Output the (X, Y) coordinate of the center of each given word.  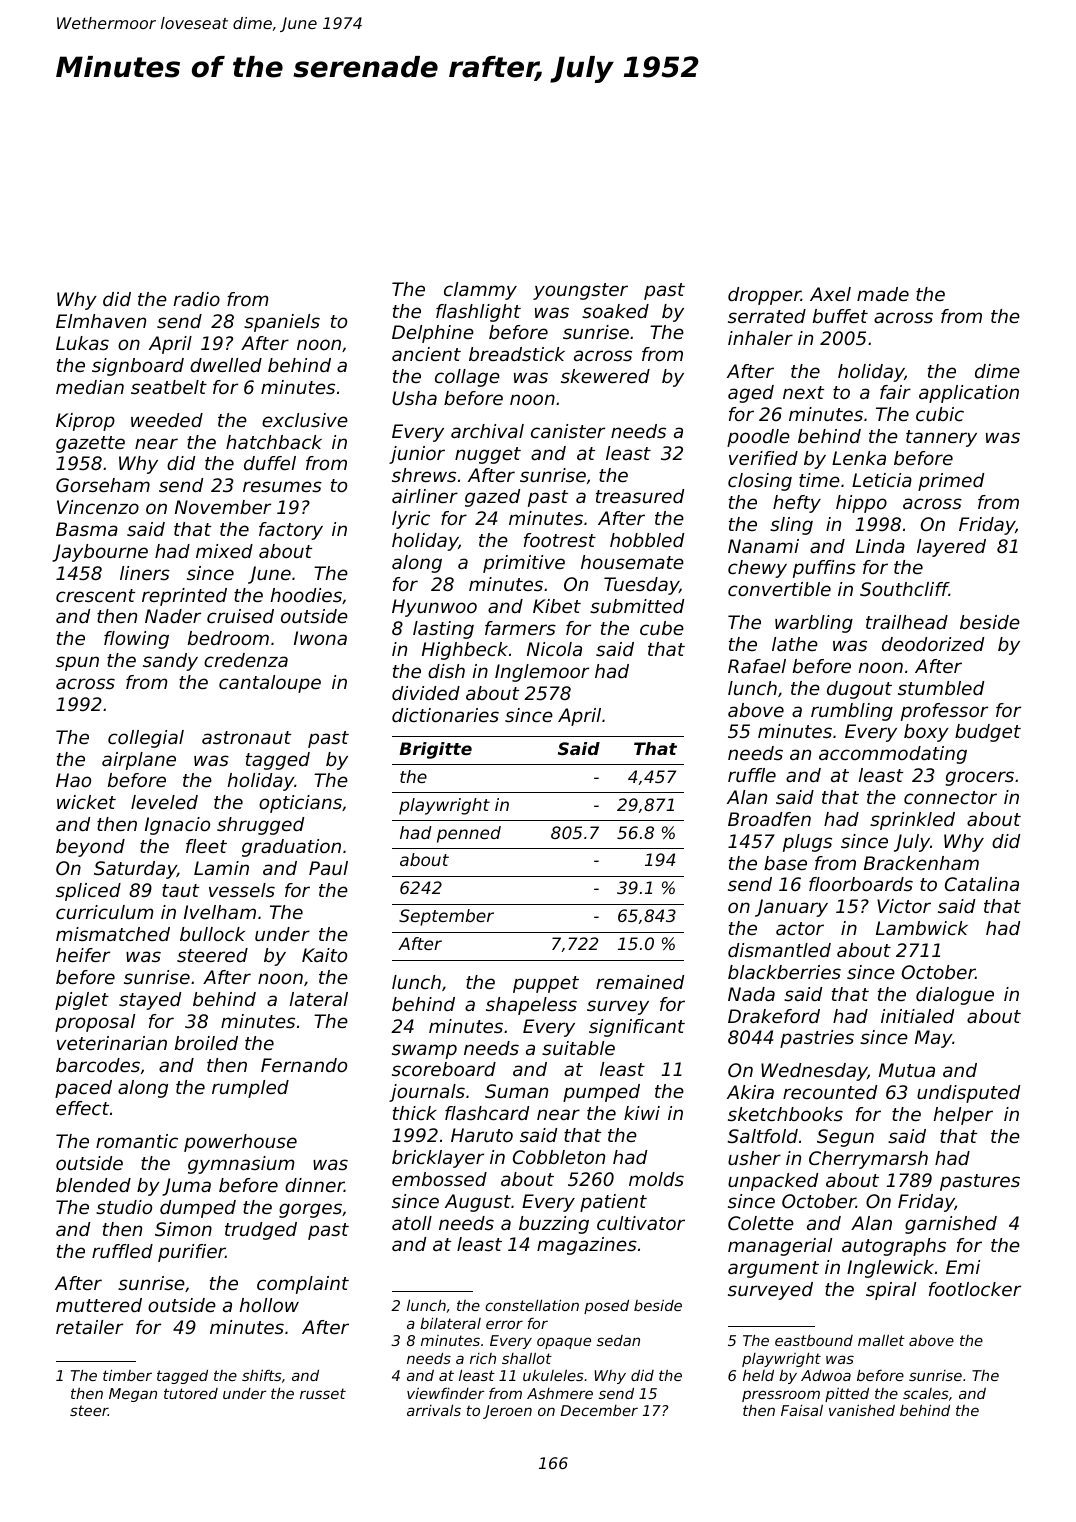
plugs (807, 843)
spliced (88, 892)
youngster (580, 291)
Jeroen (507, 1412)
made (883, 294)
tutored (191, 1393)
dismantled (779, 950)
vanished (862, 1410)
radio (197, 299)
